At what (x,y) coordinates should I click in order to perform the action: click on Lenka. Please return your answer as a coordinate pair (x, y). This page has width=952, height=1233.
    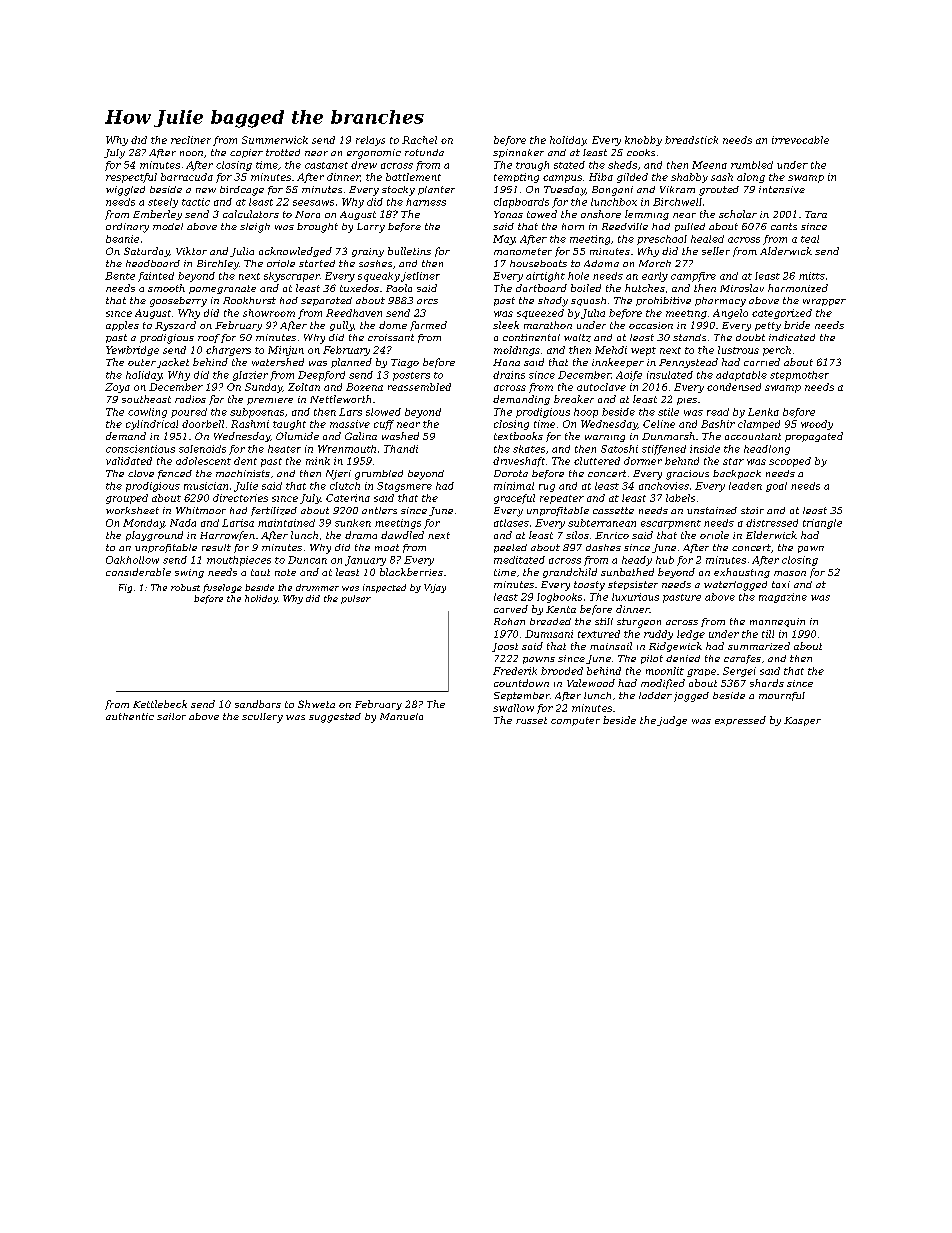
    Looking at the image, I should click on (763, 412).
